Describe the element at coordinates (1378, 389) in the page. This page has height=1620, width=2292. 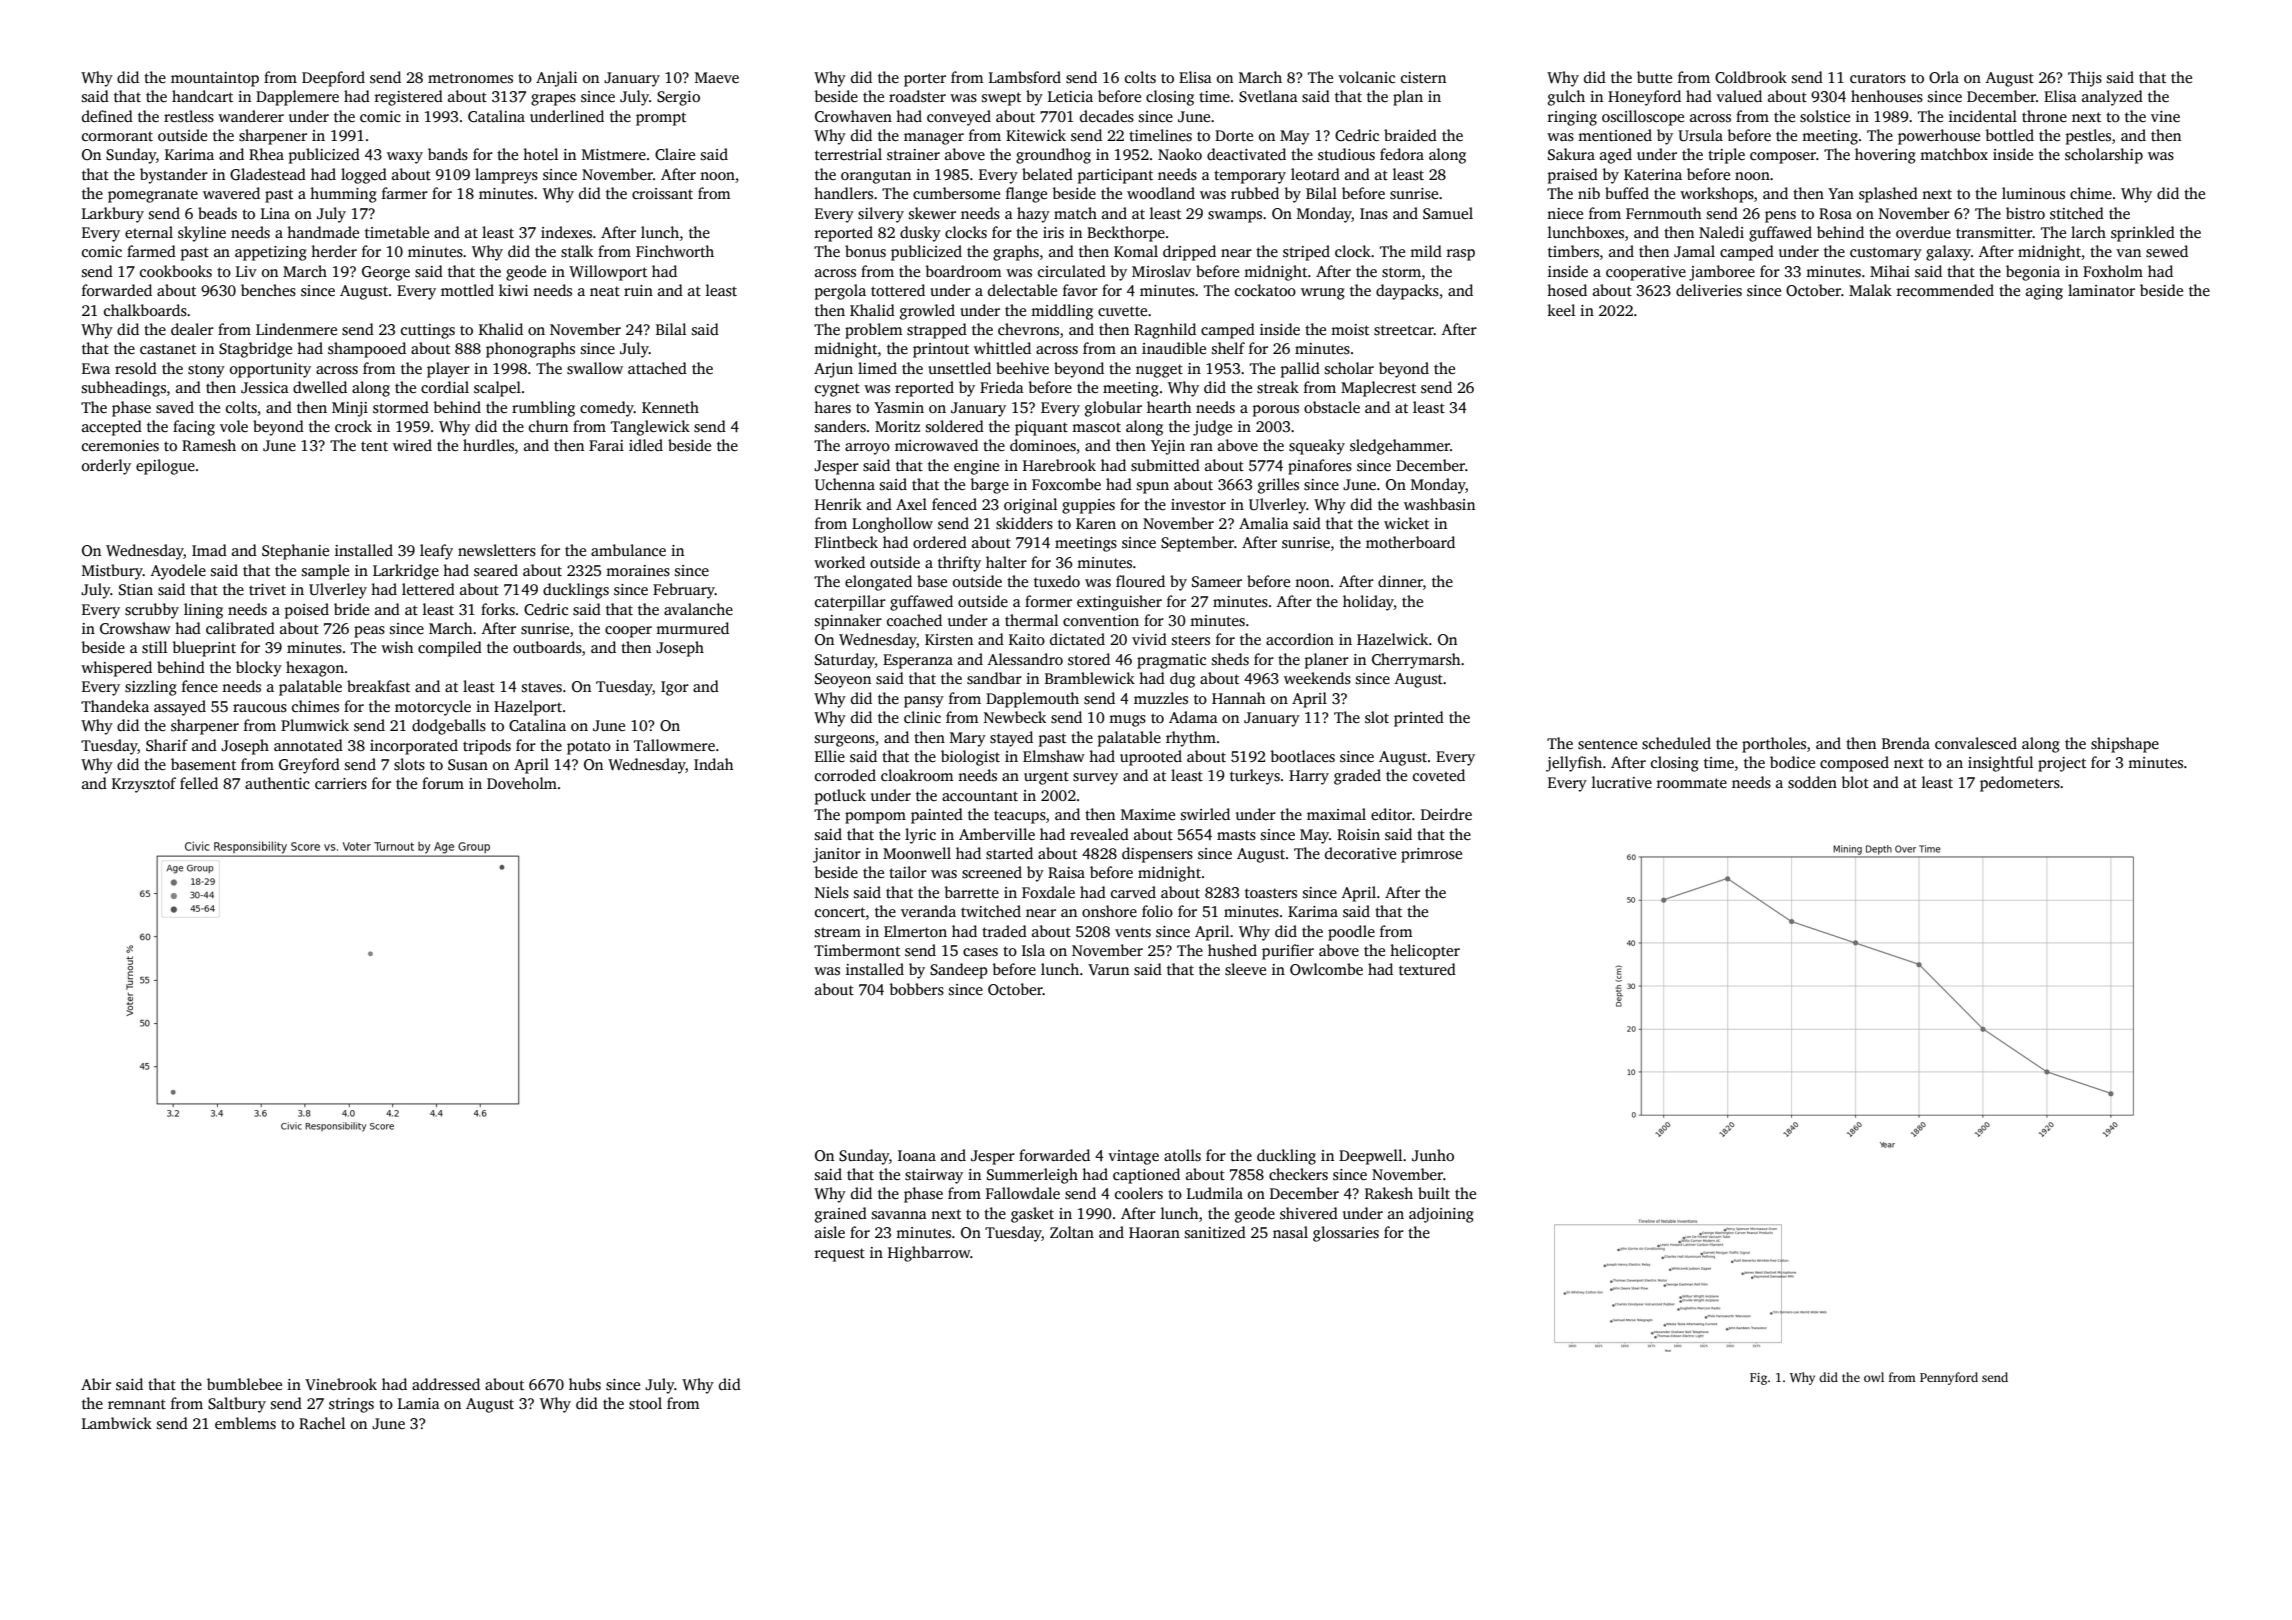
I see `Maplecrest` at that location.
